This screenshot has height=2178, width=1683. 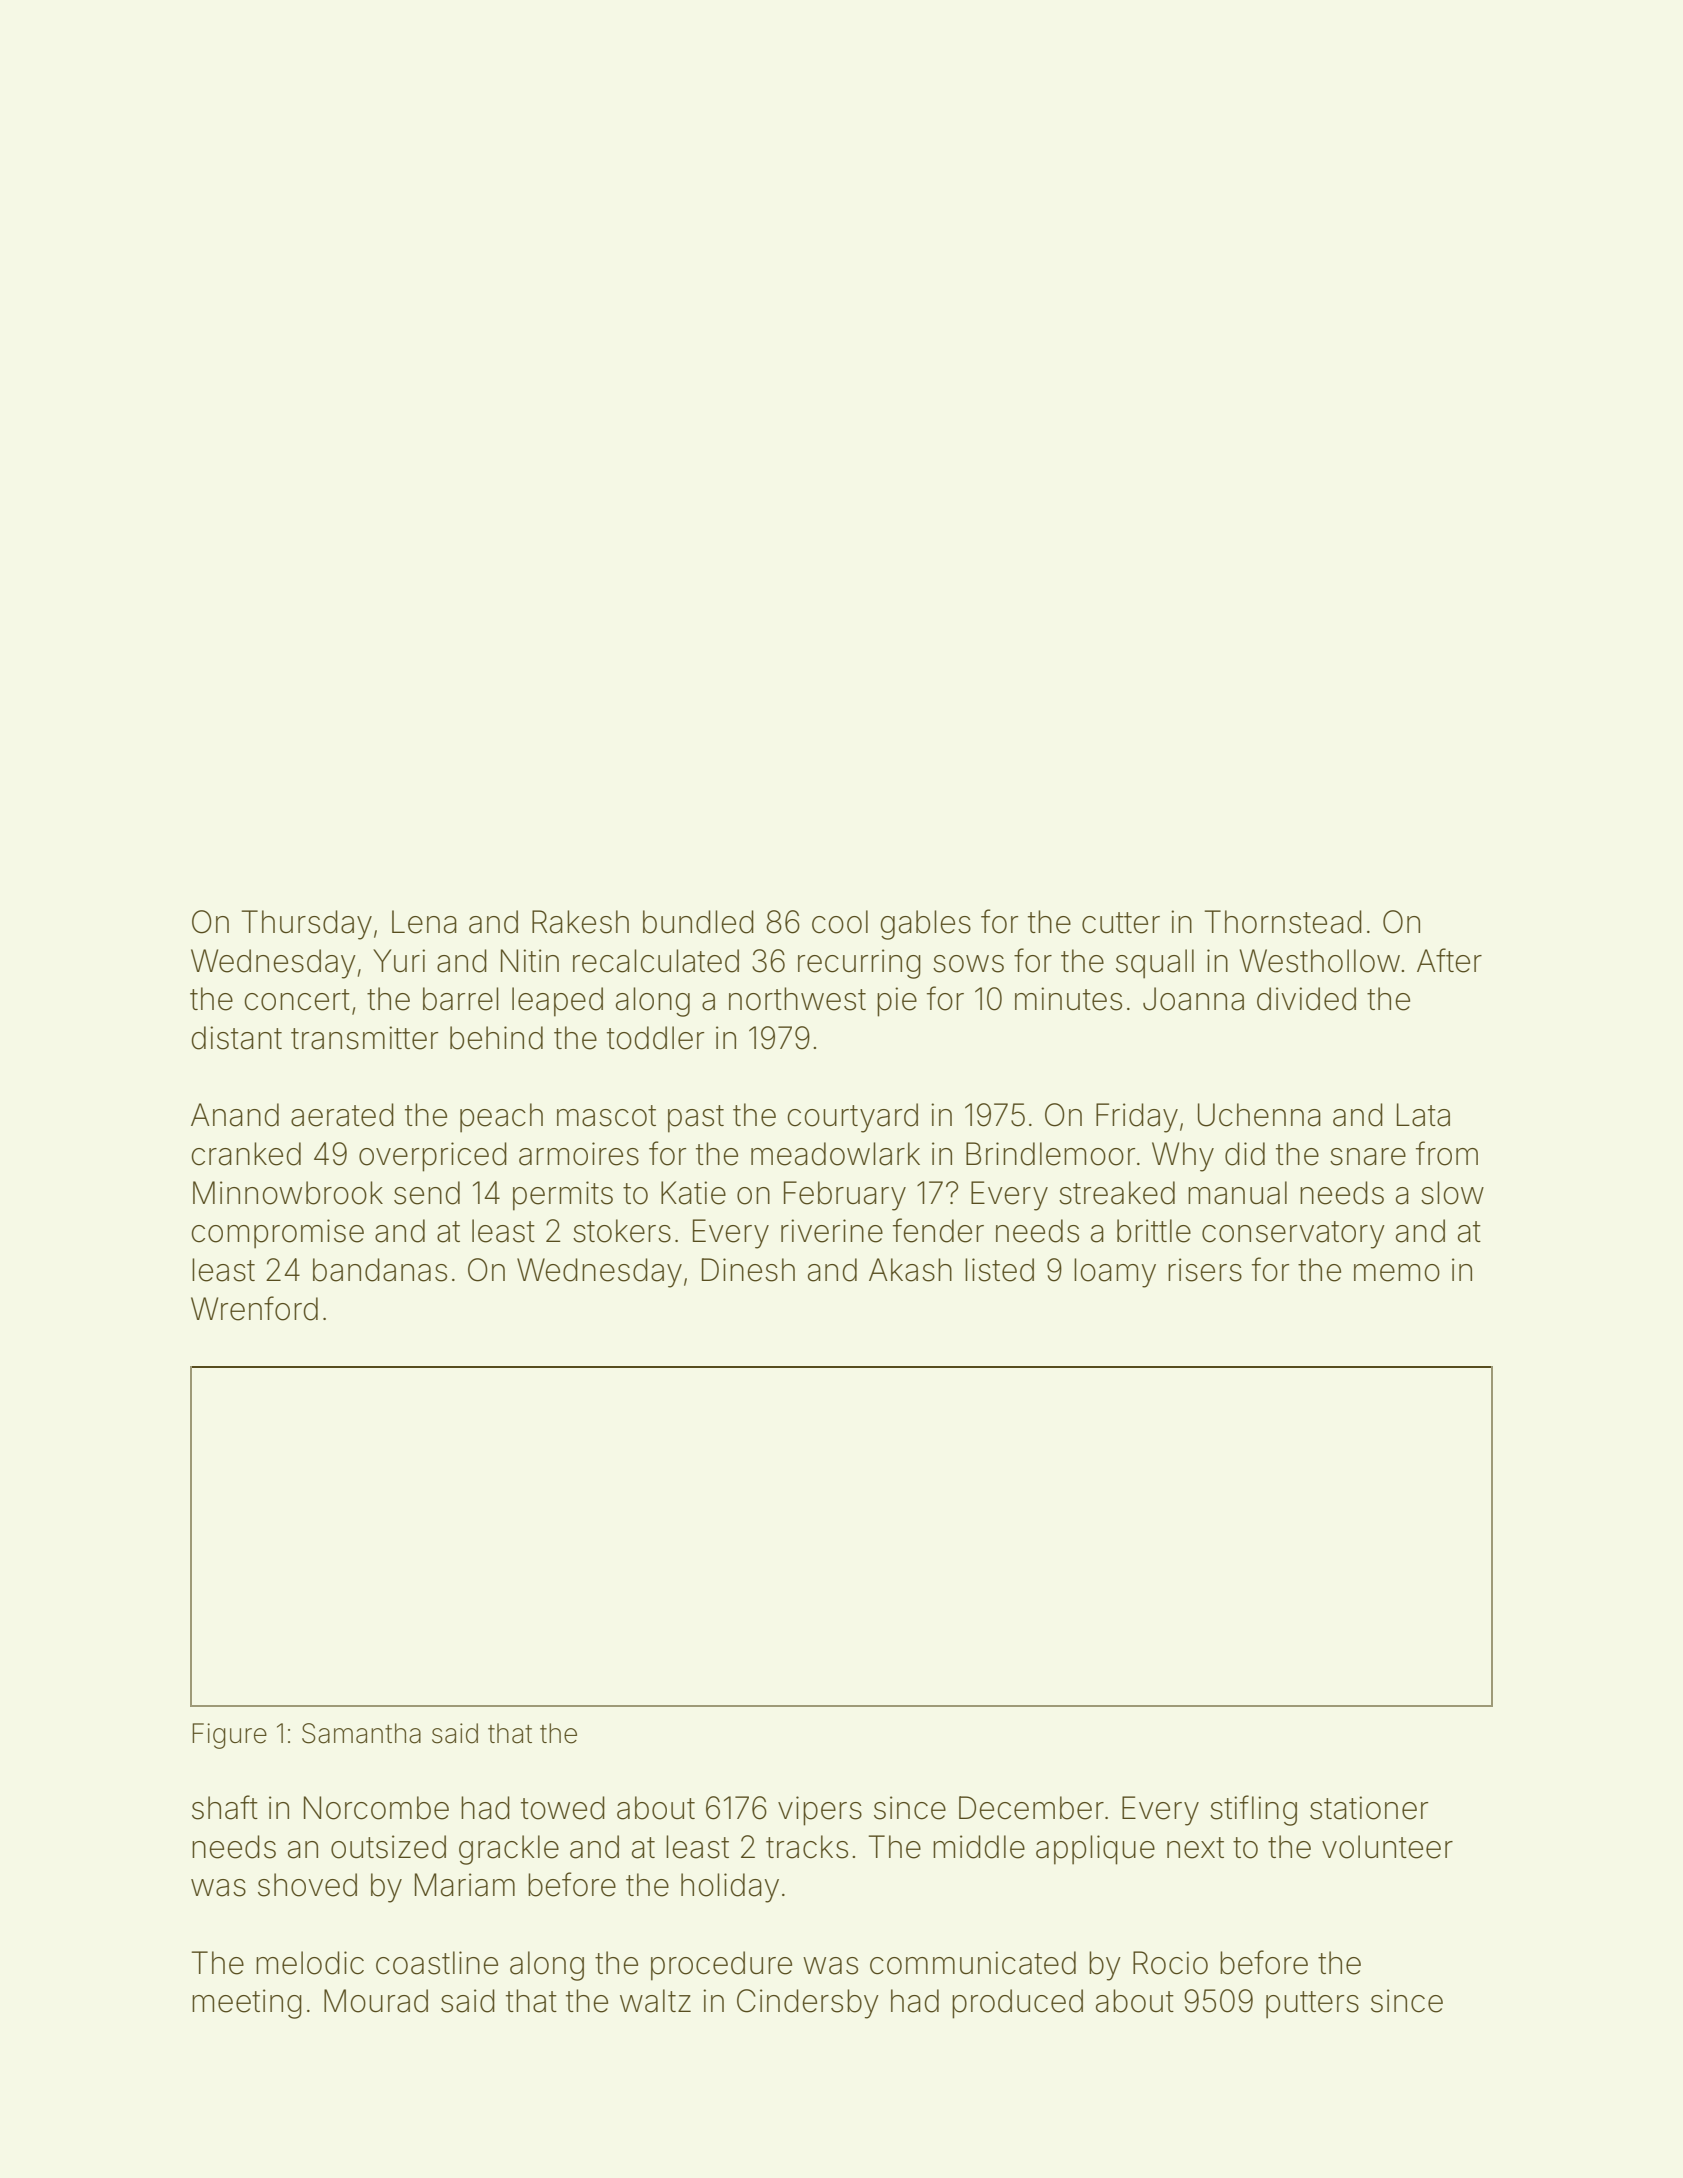 What do you see at coordinates (655, 2001) in the screenshot?
I see `waltz` at bounding box center [655, 2001].
